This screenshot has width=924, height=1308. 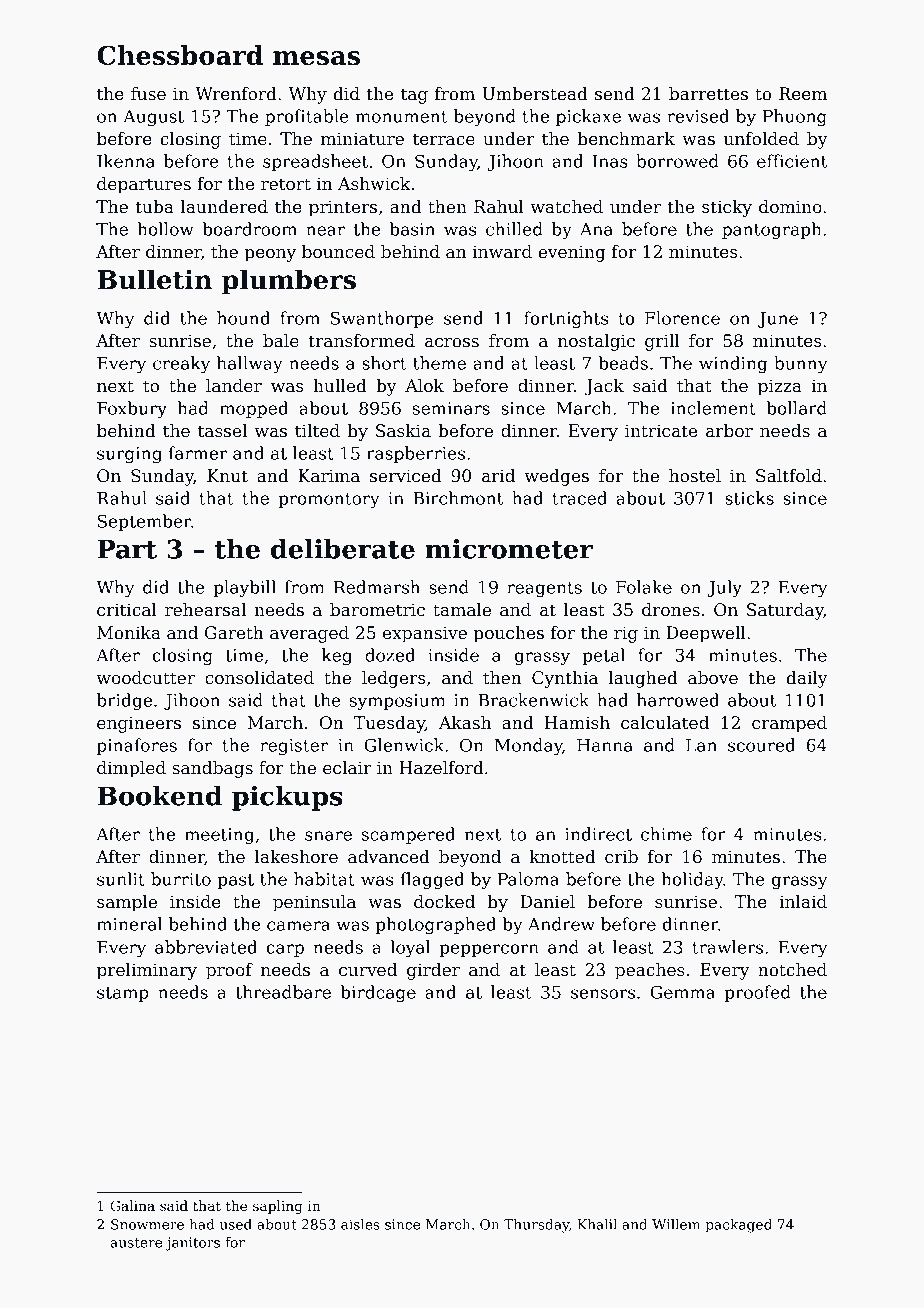 I want to click on reagents, so click(x=544, y=589).
